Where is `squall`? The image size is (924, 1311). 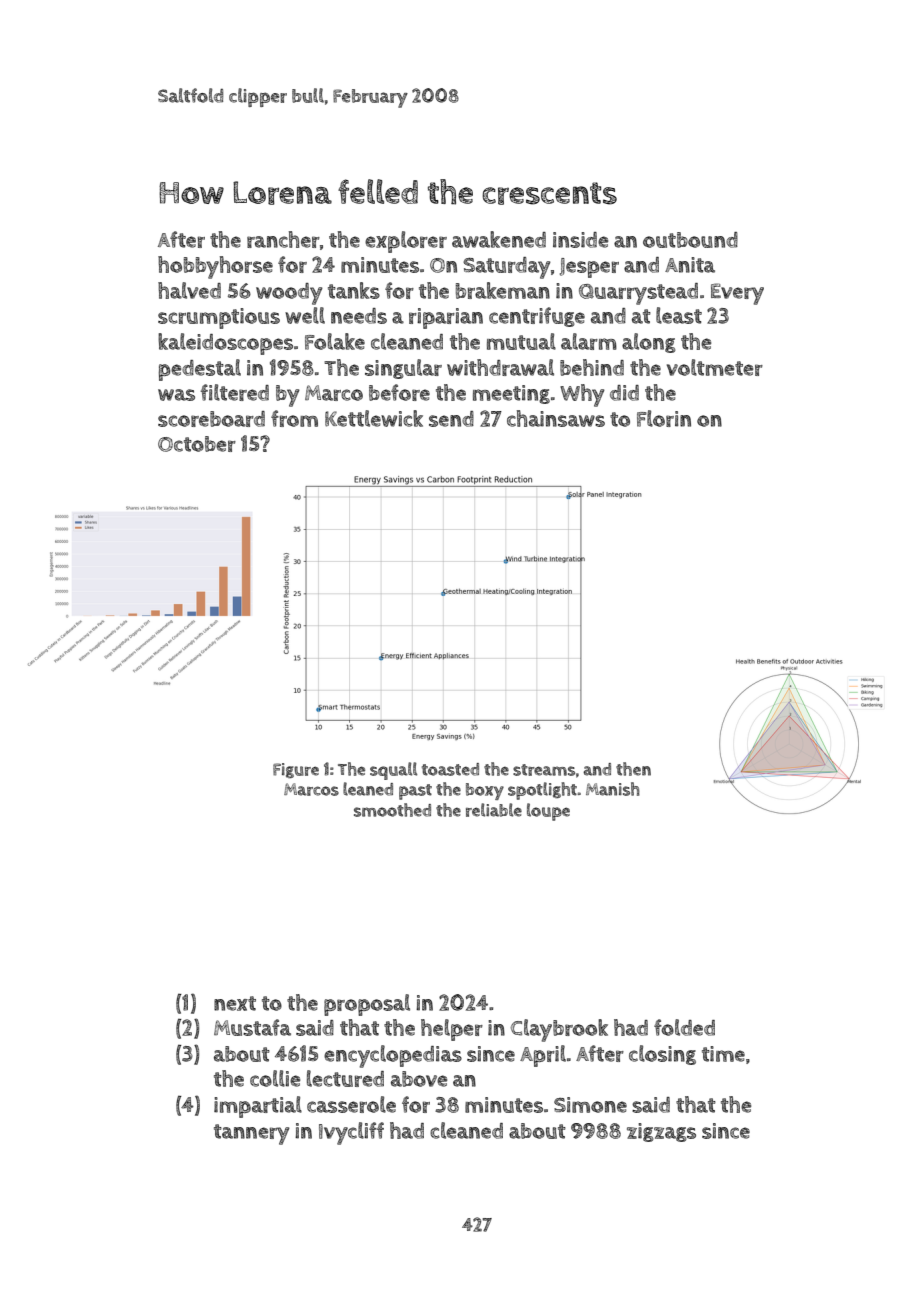 squall is located at coordinates (393, 771).
